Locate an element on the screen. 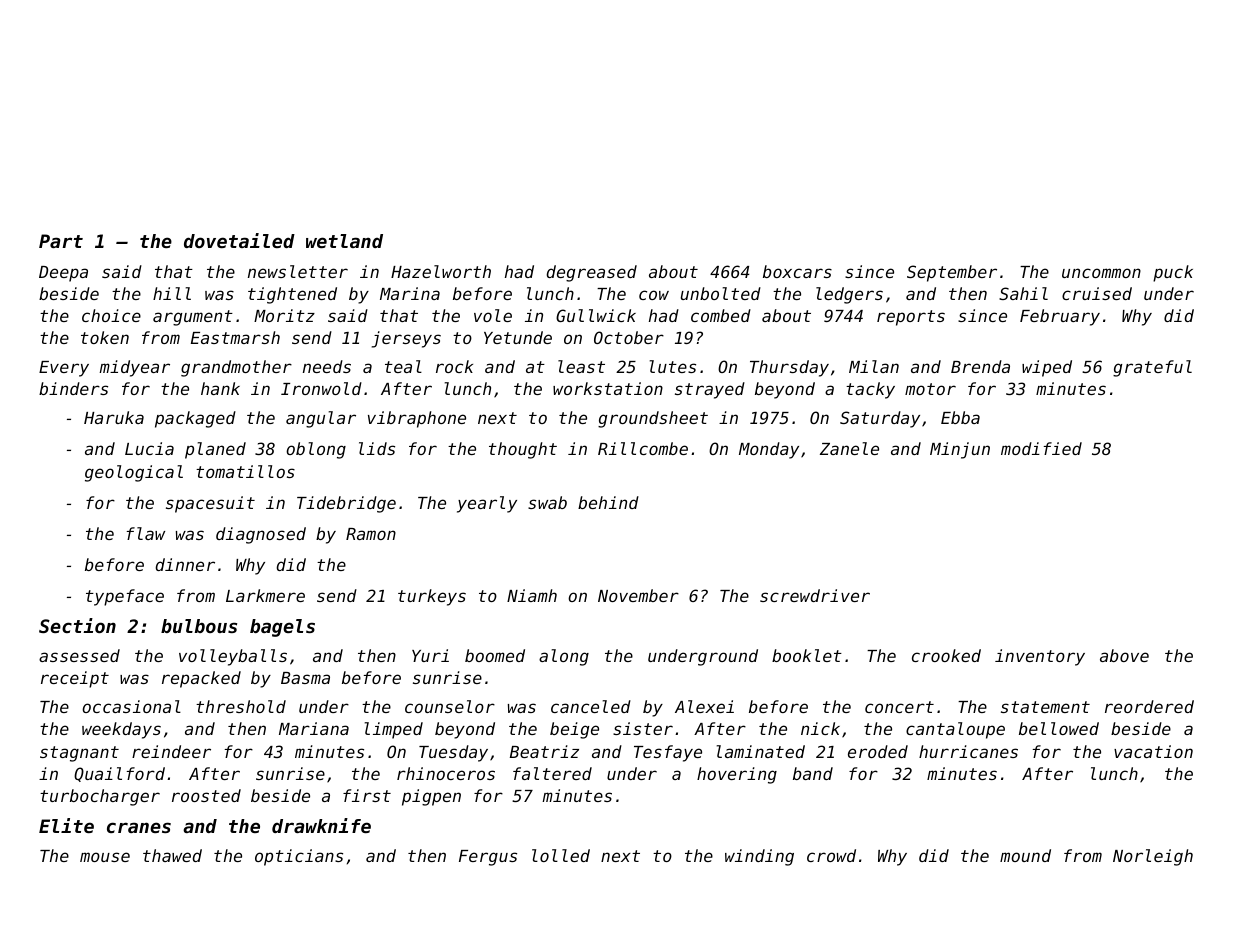 The image size is (1233, 952). Minjun is located at coordinates (960, 450).
